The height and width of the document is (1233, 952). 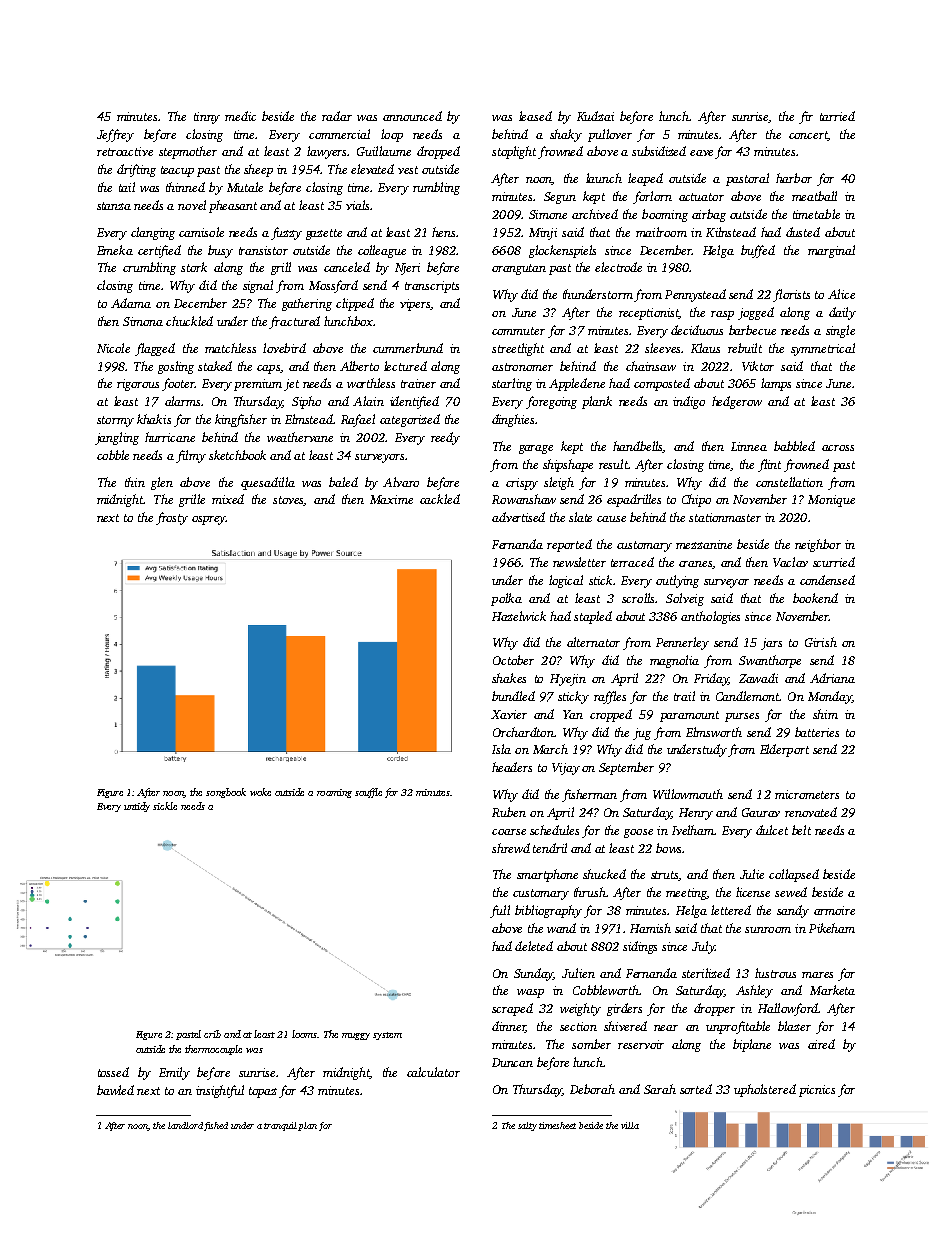 What do you see at coordinates (432, 287) in the document?
I see `transcripts` at bounding box center [432, 287].
